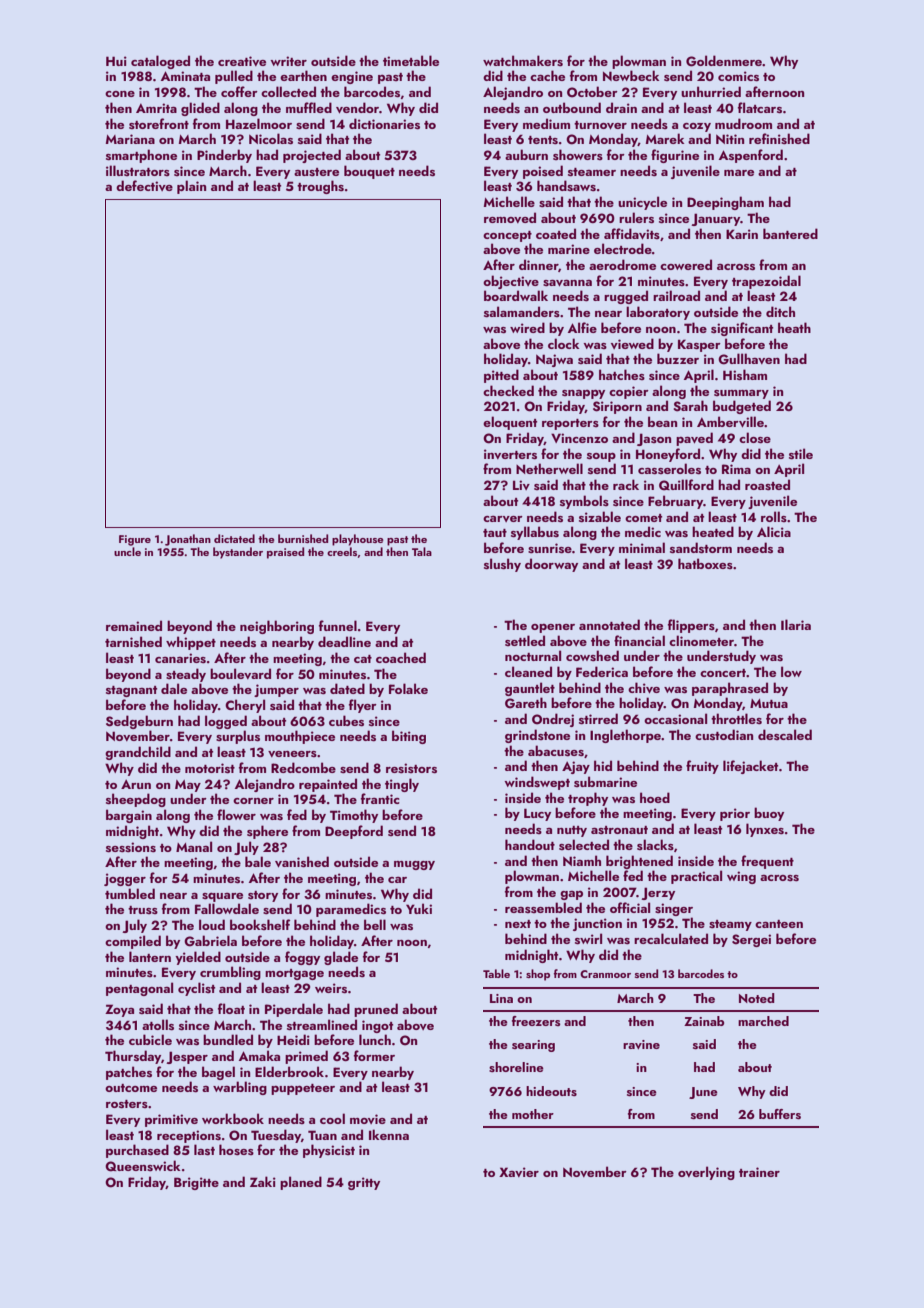 This document has width=924, height=1308. I want to click on burnished, so click(303, 538).
